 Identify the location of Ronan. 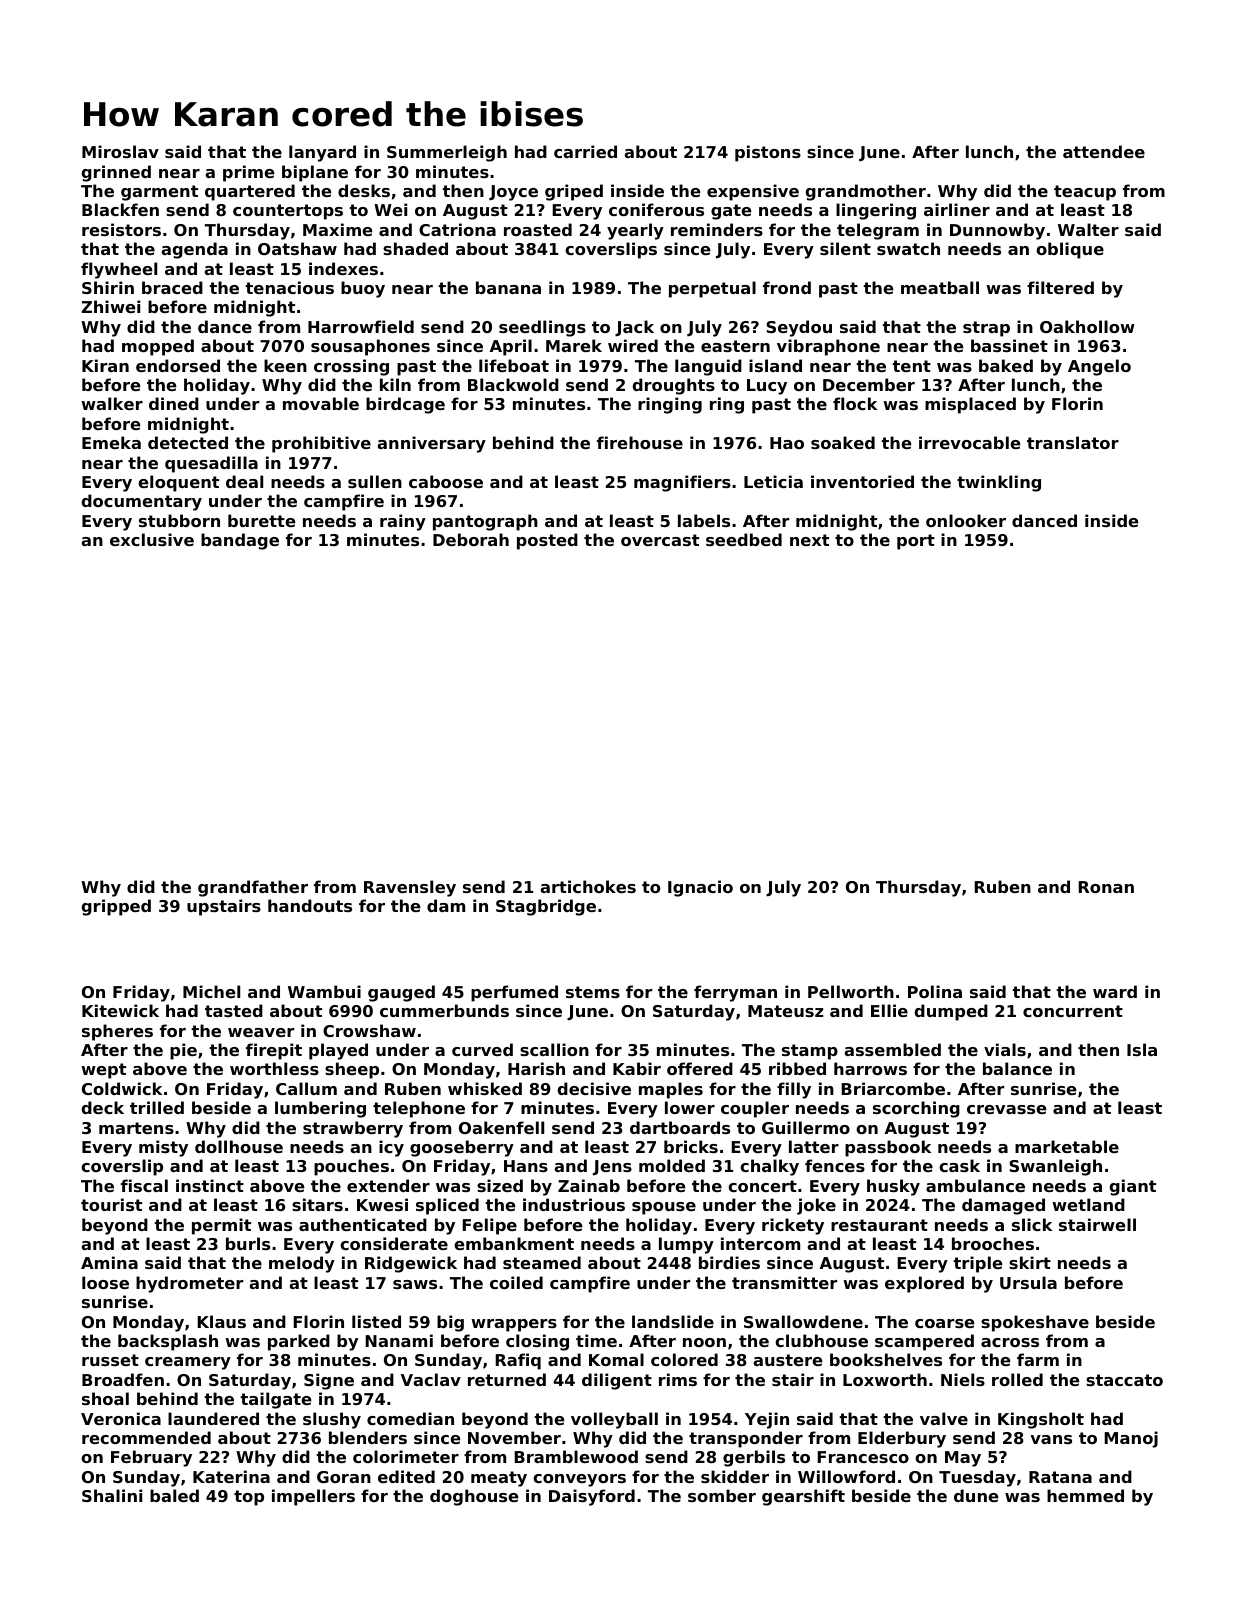
(1106, 887).
